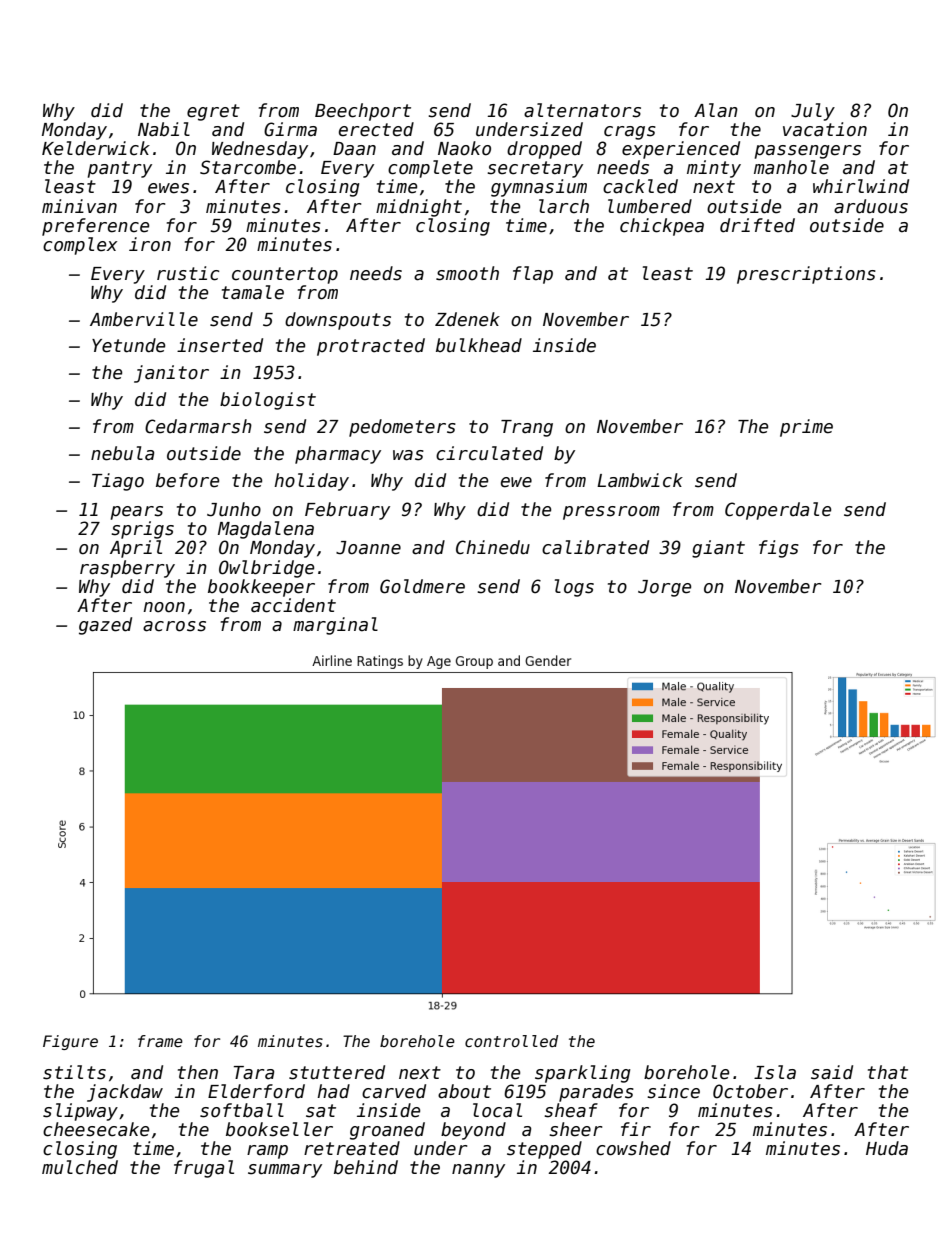 Image resolution: width=952 pixels, height=1233 pixels. What do you see at coordinates (806, 275) in the page?
I see `prescriptions` at bounding box center [806, 275].
